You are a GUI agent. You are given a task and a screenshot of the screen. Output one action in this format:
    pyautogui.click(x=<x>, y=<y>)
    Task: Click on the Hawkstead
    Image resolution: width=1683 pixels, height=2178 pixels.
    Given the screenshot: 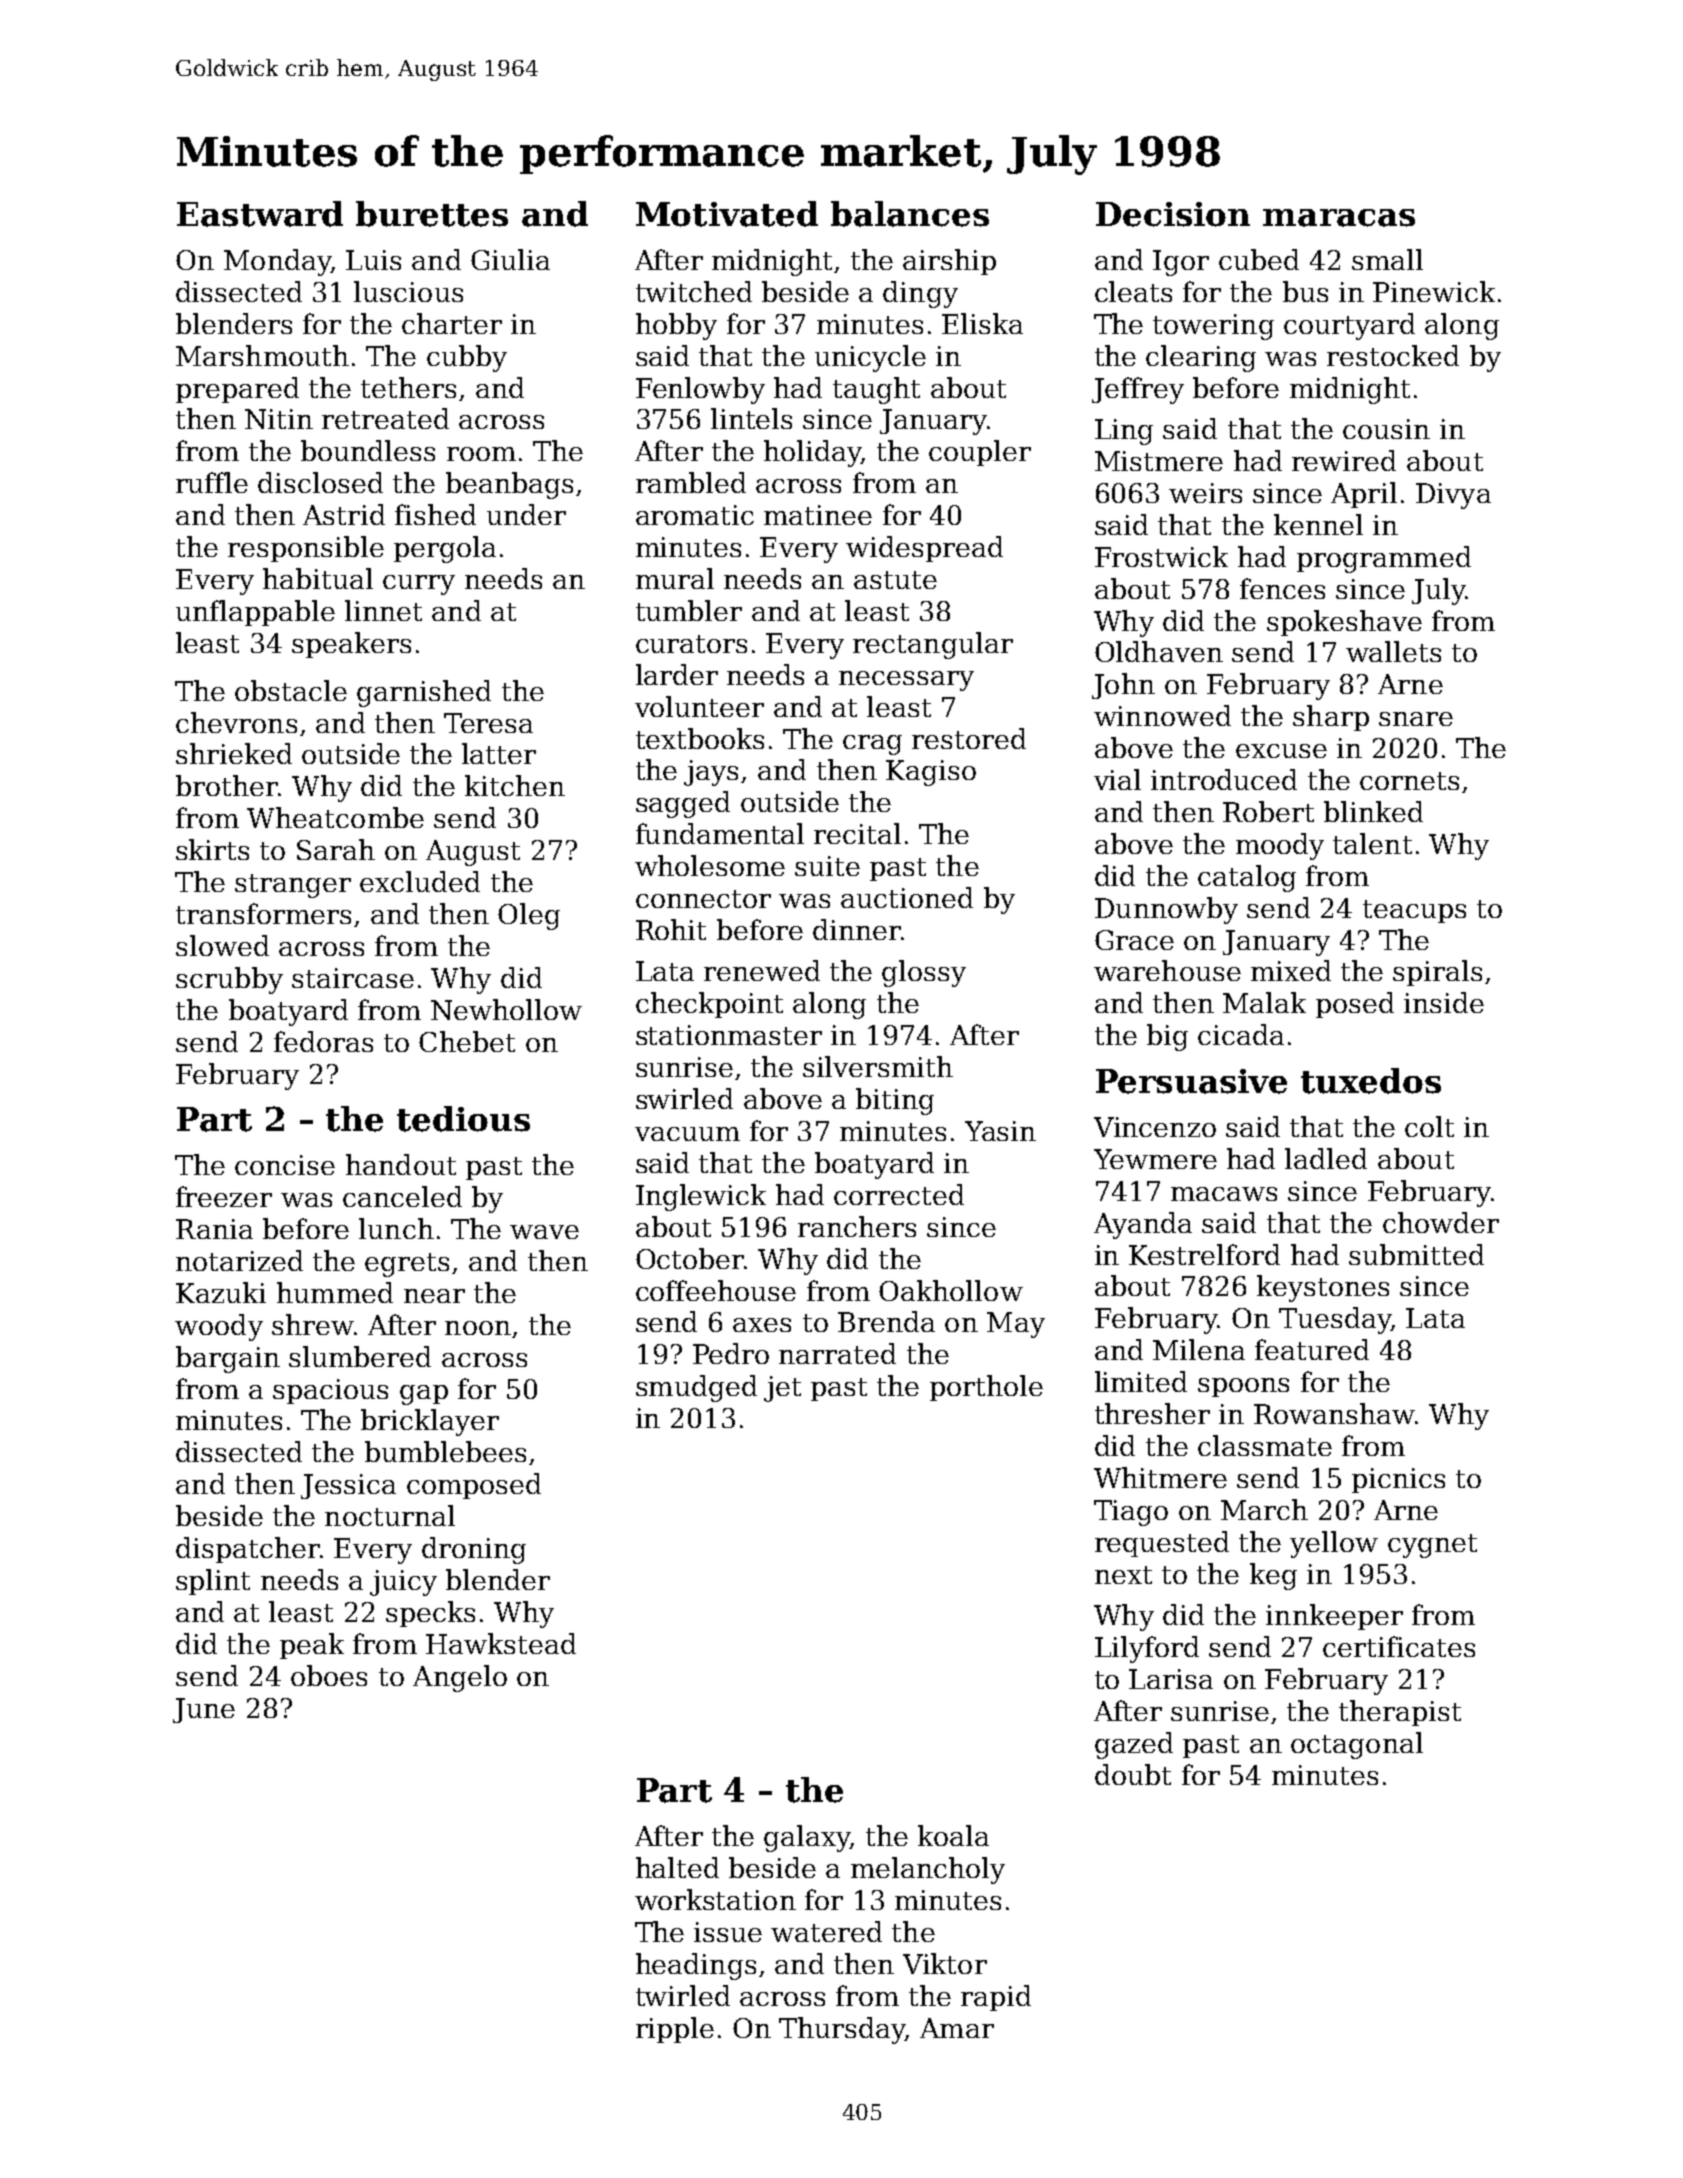 What is the action you would take?
    pyautogui.click(x=501, y=1643)
